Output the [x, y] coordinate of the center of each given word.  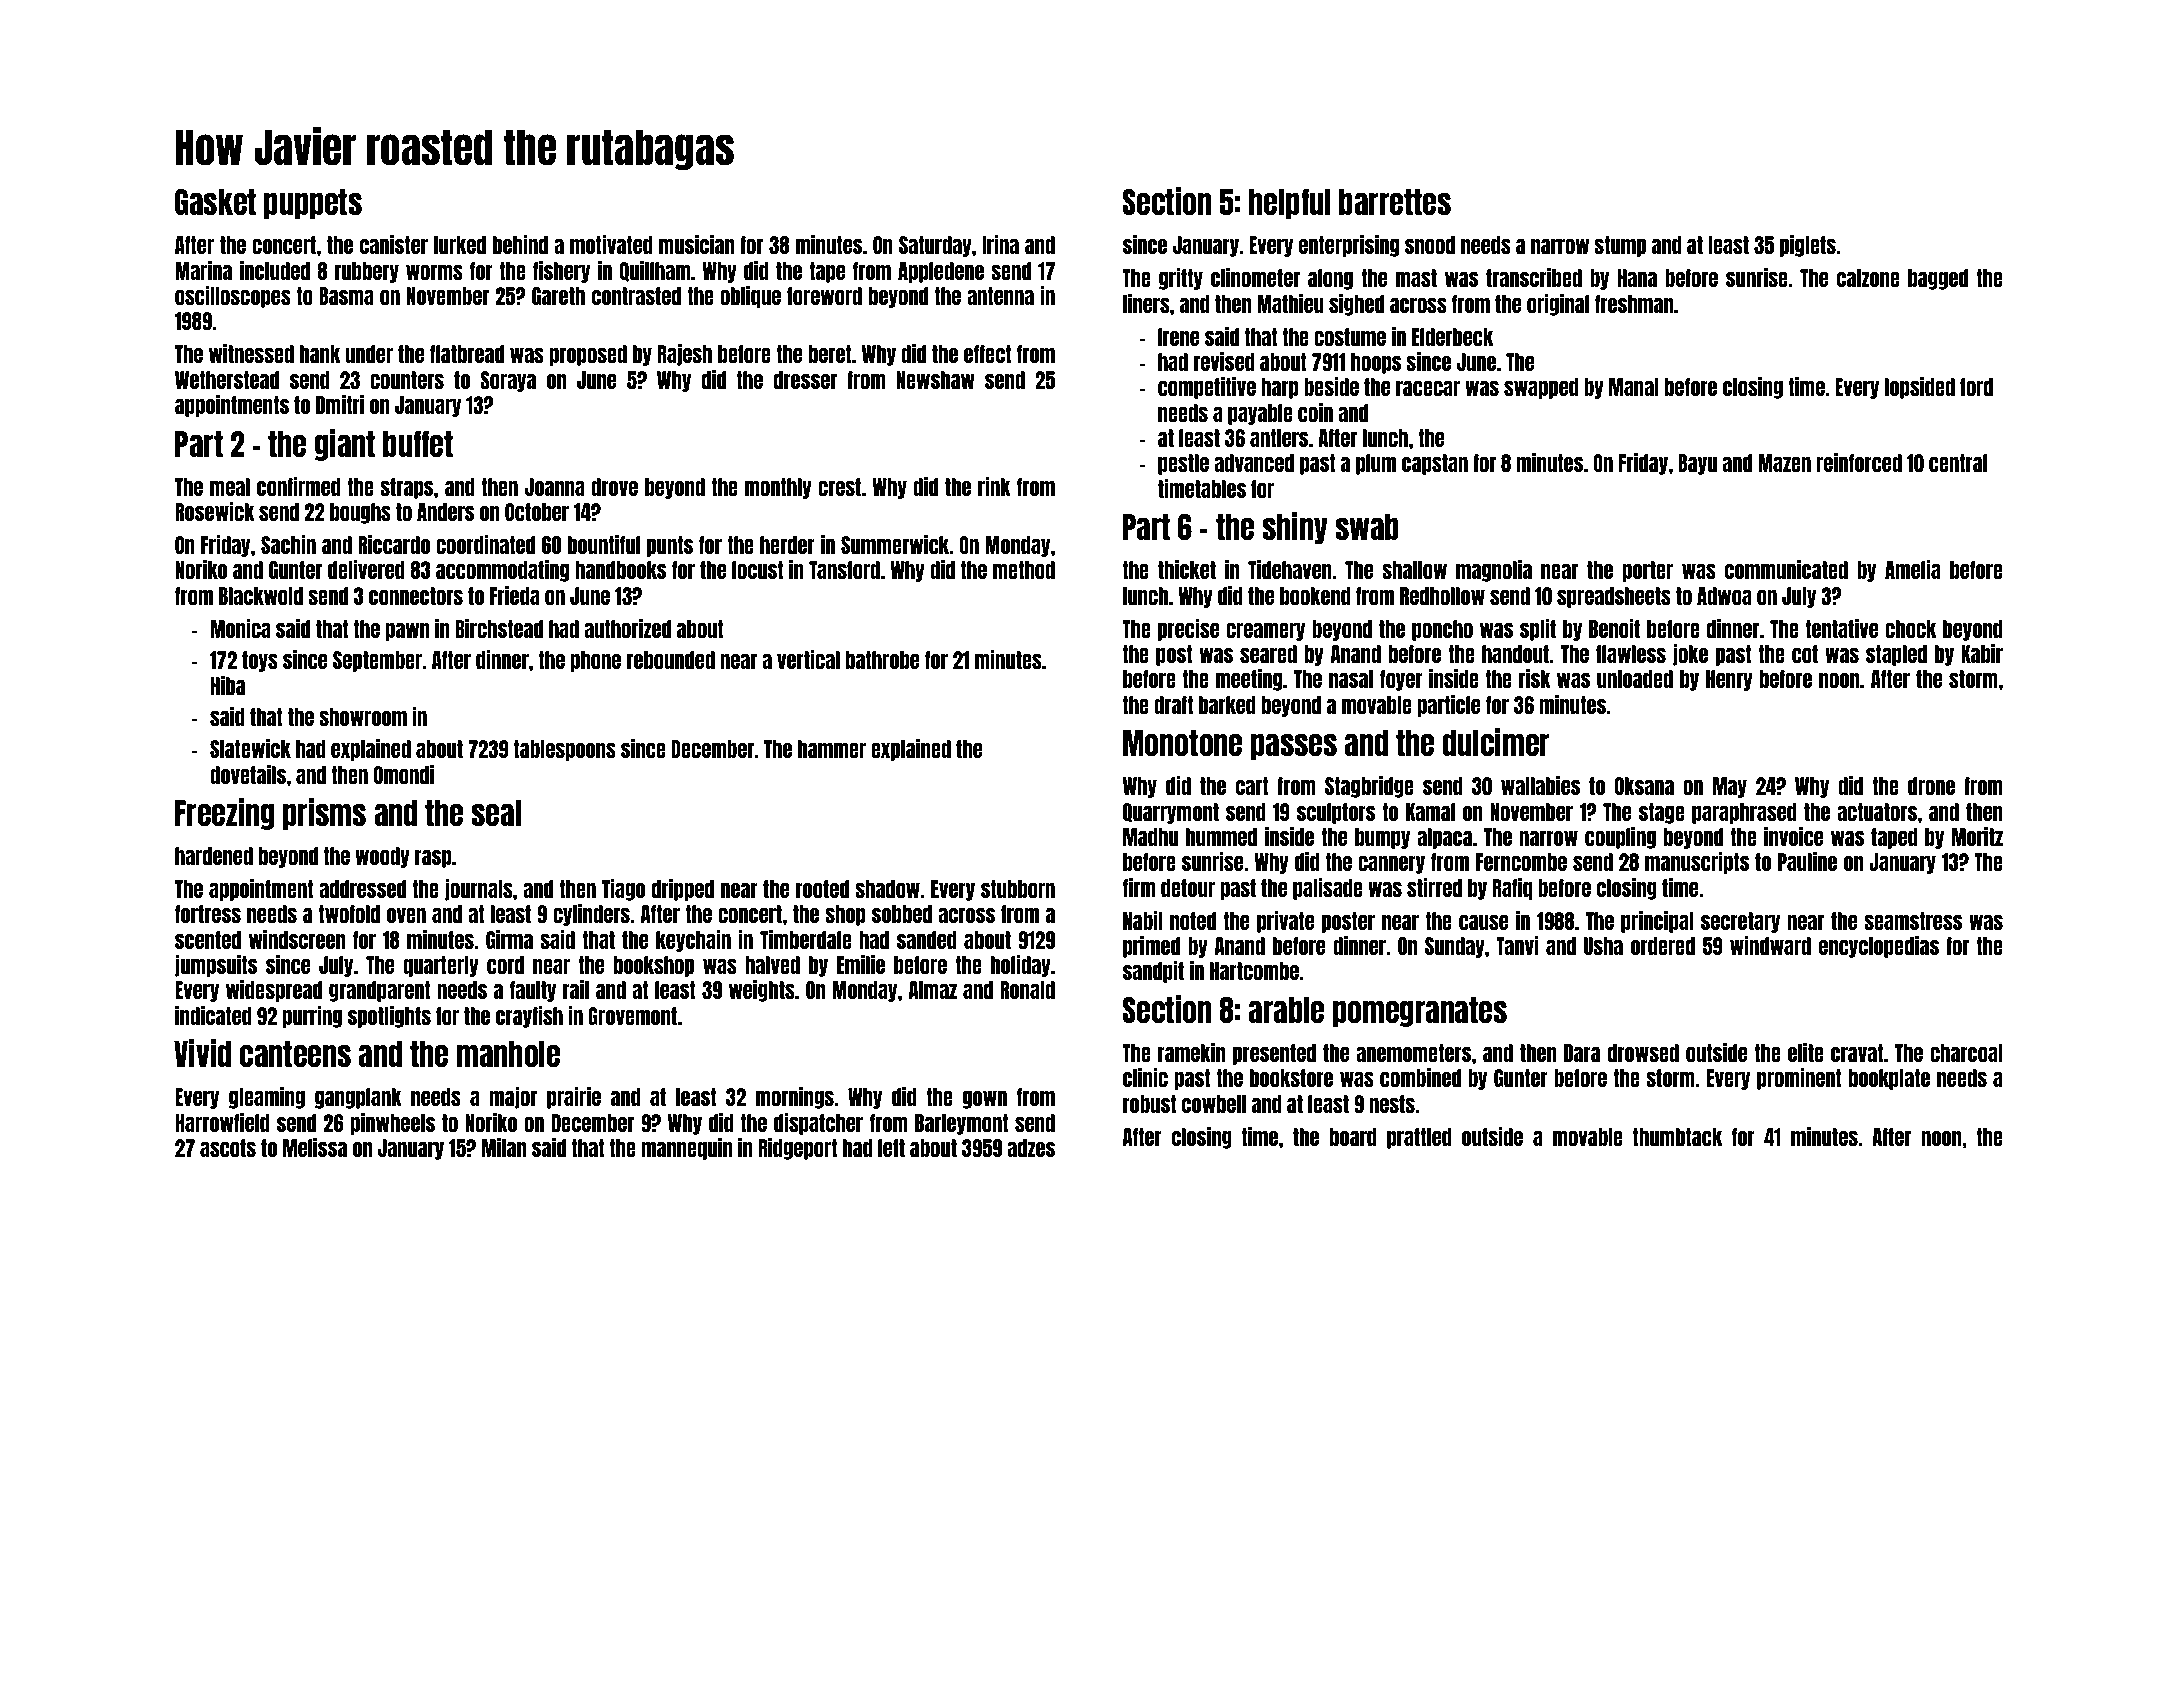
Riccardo [394, 544]
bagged [1938, 279]
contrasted [636, 296]
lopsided [1920, 388]
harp [1279, 388]
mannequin [687, 1149]
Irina [1001, 244]
